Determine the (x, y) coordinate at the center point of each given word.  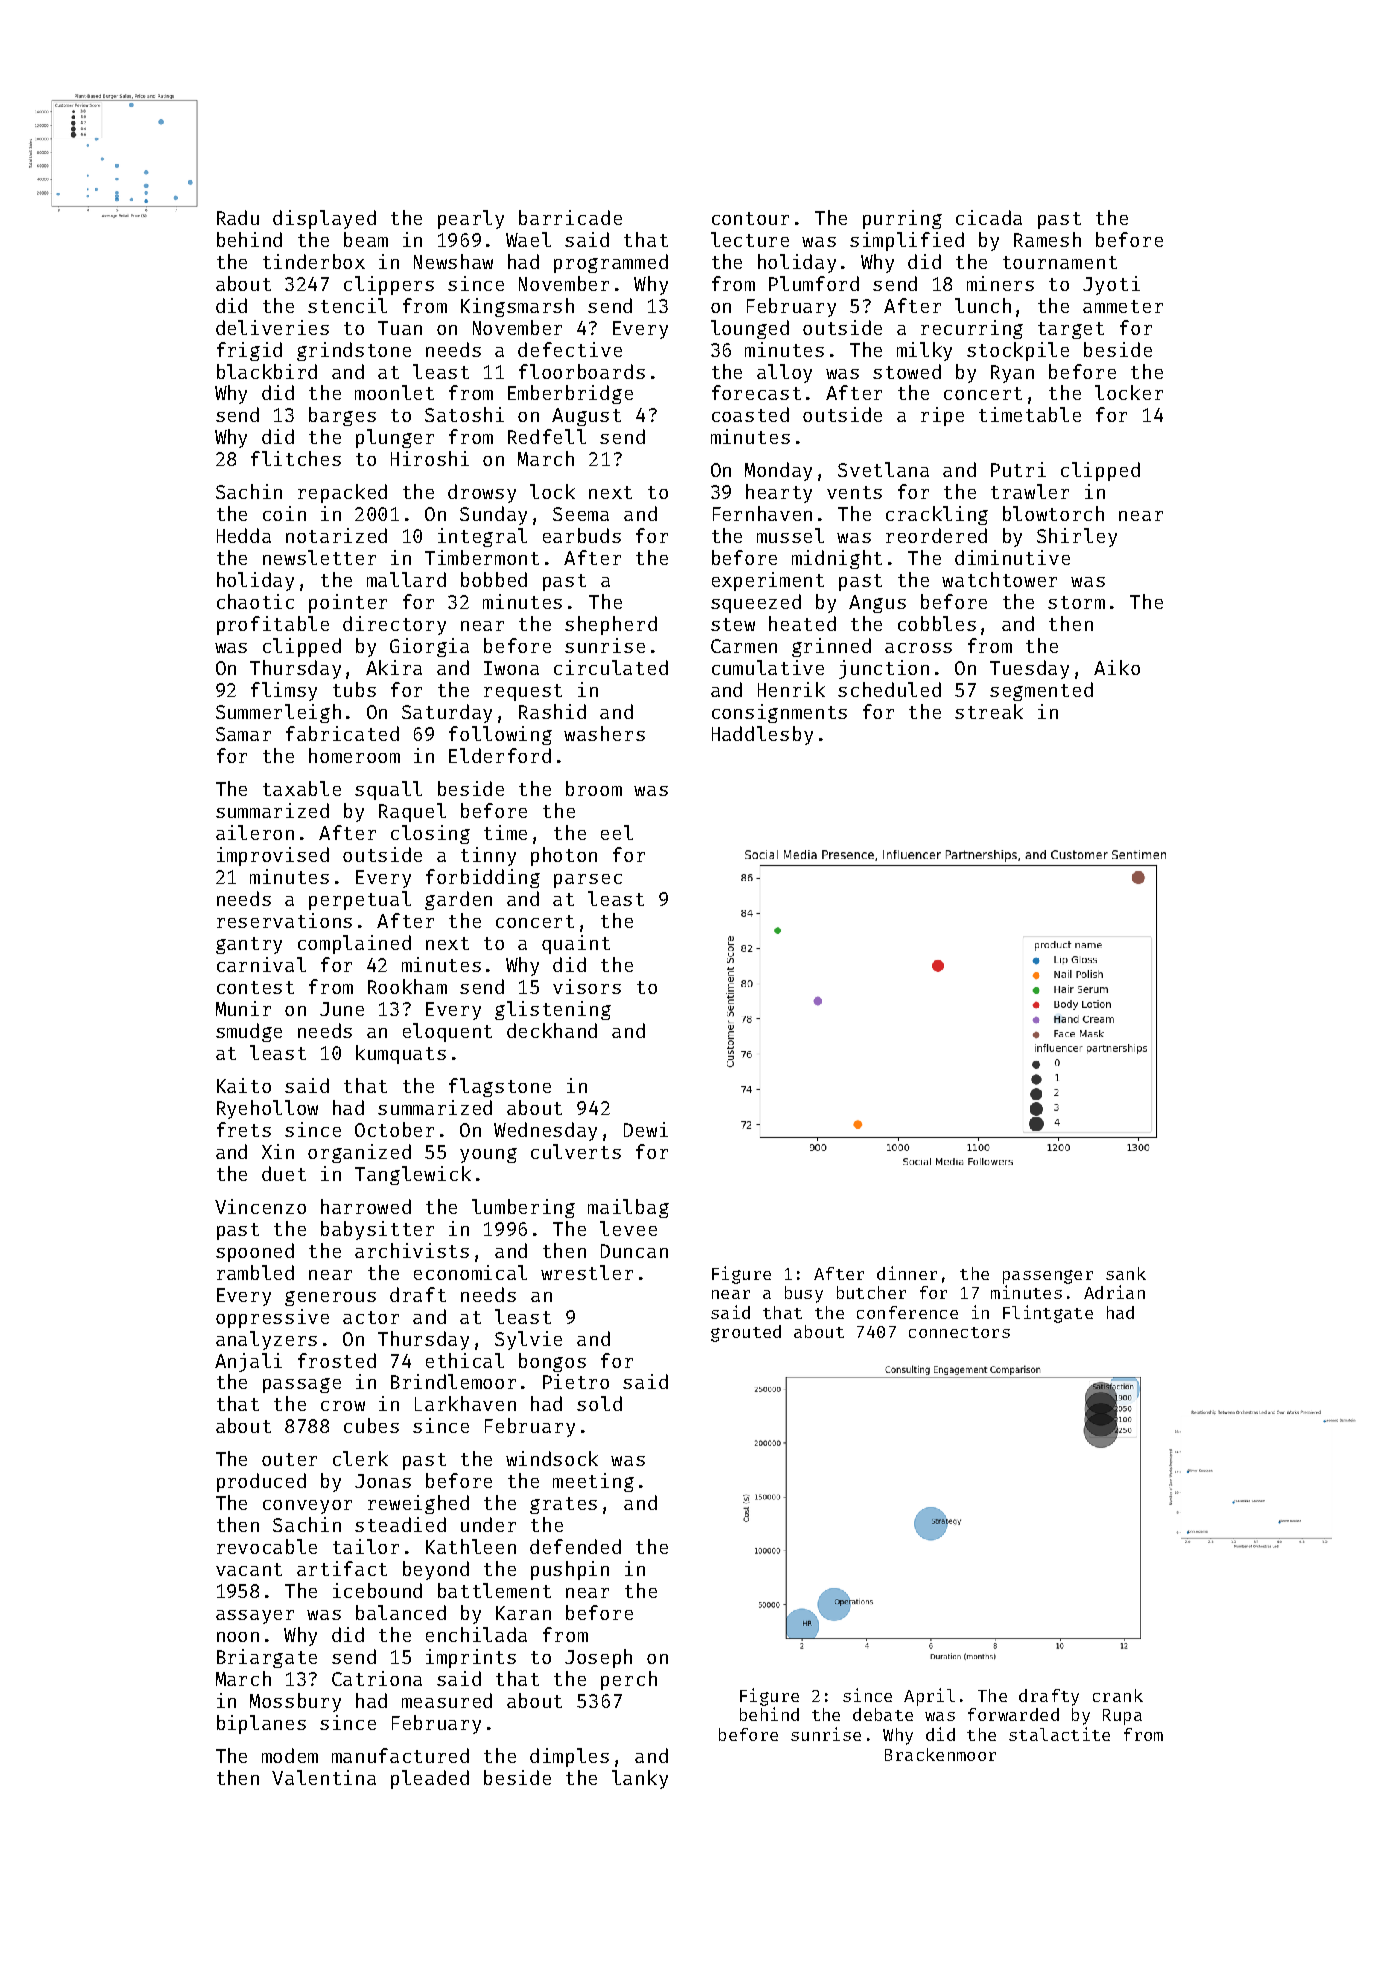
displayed (324, 219)
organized (359, 1153)
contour (750, 218)
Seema (581, 514)
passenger (1048, 1277)
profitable (273, 625)
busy (804, 1294)
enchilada (476, 1634)
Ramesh (1047, 239)
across (918, 648)
